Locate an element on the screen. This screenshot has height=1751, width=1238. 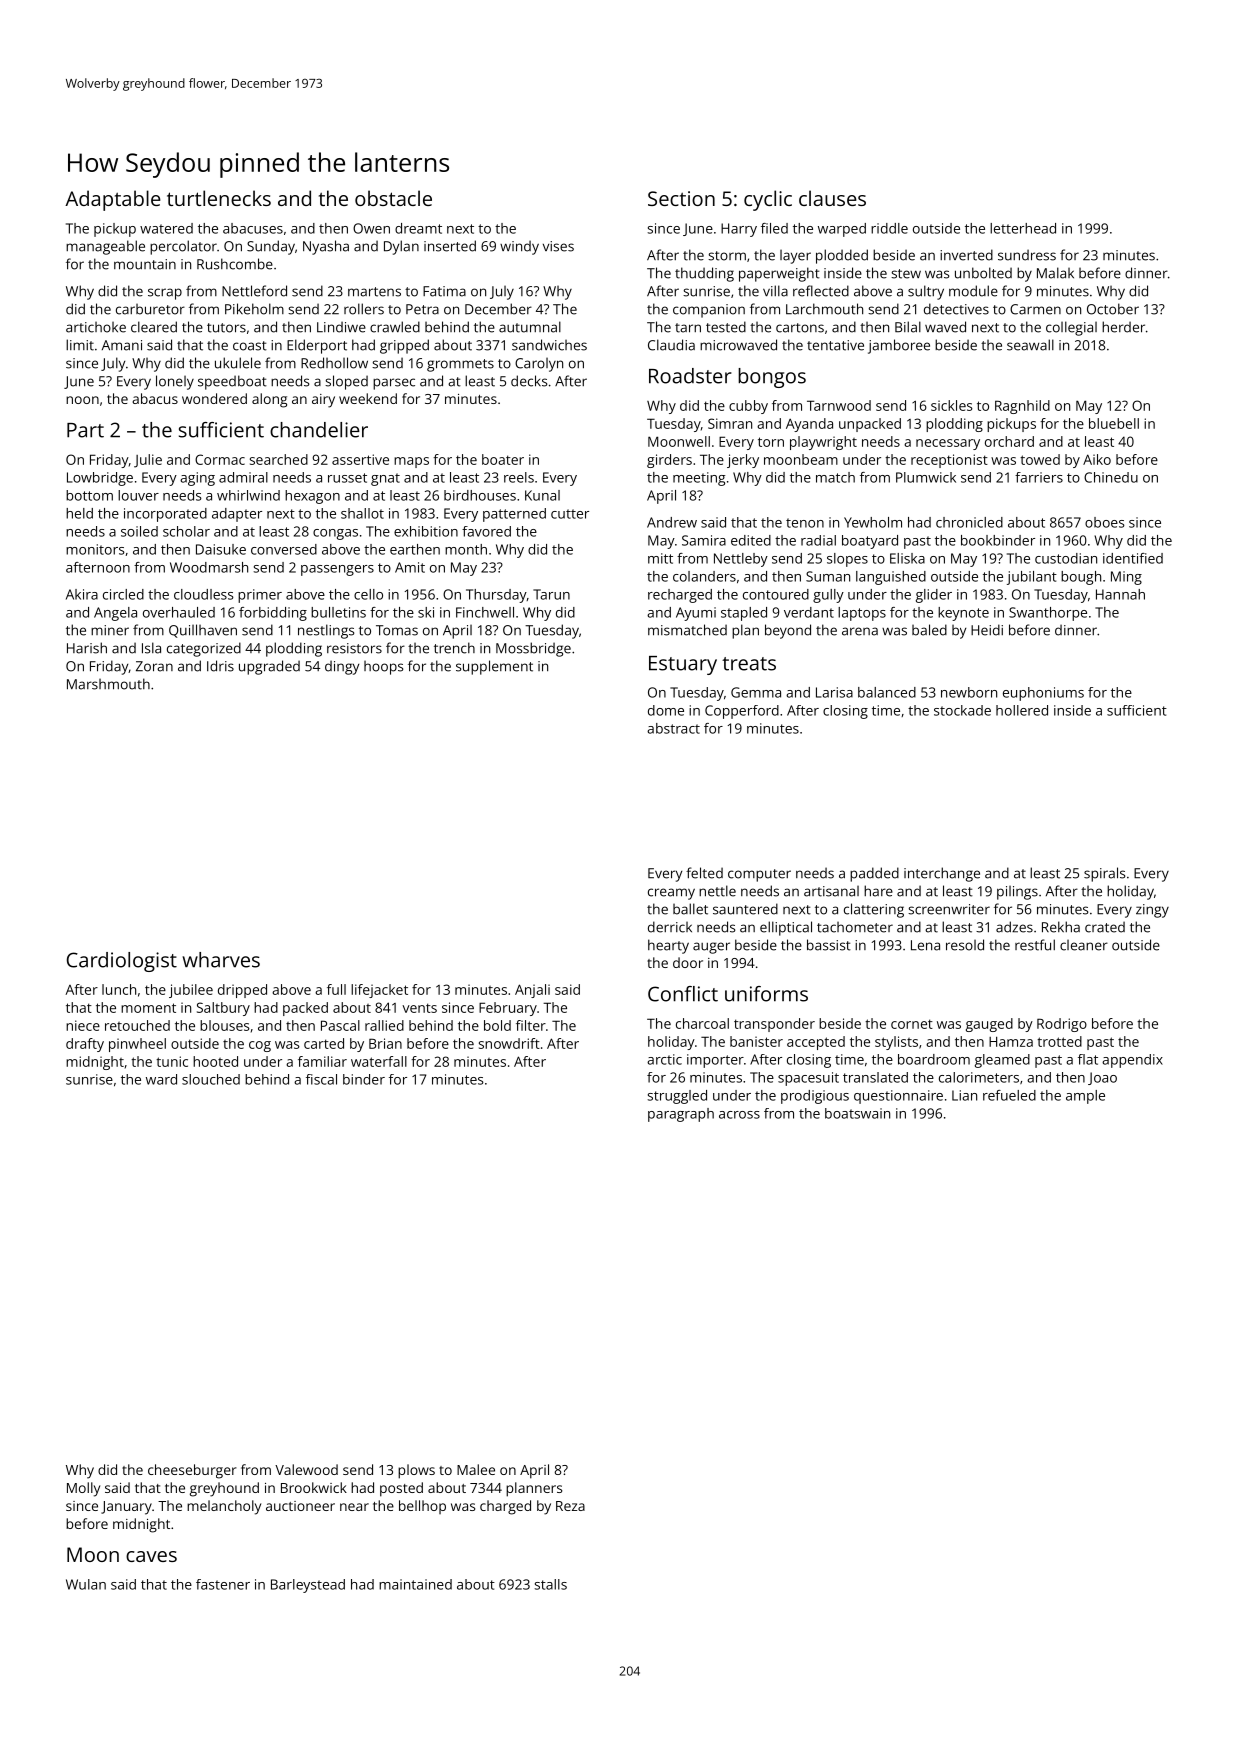
contoured is located at coordinates (776, 594).
